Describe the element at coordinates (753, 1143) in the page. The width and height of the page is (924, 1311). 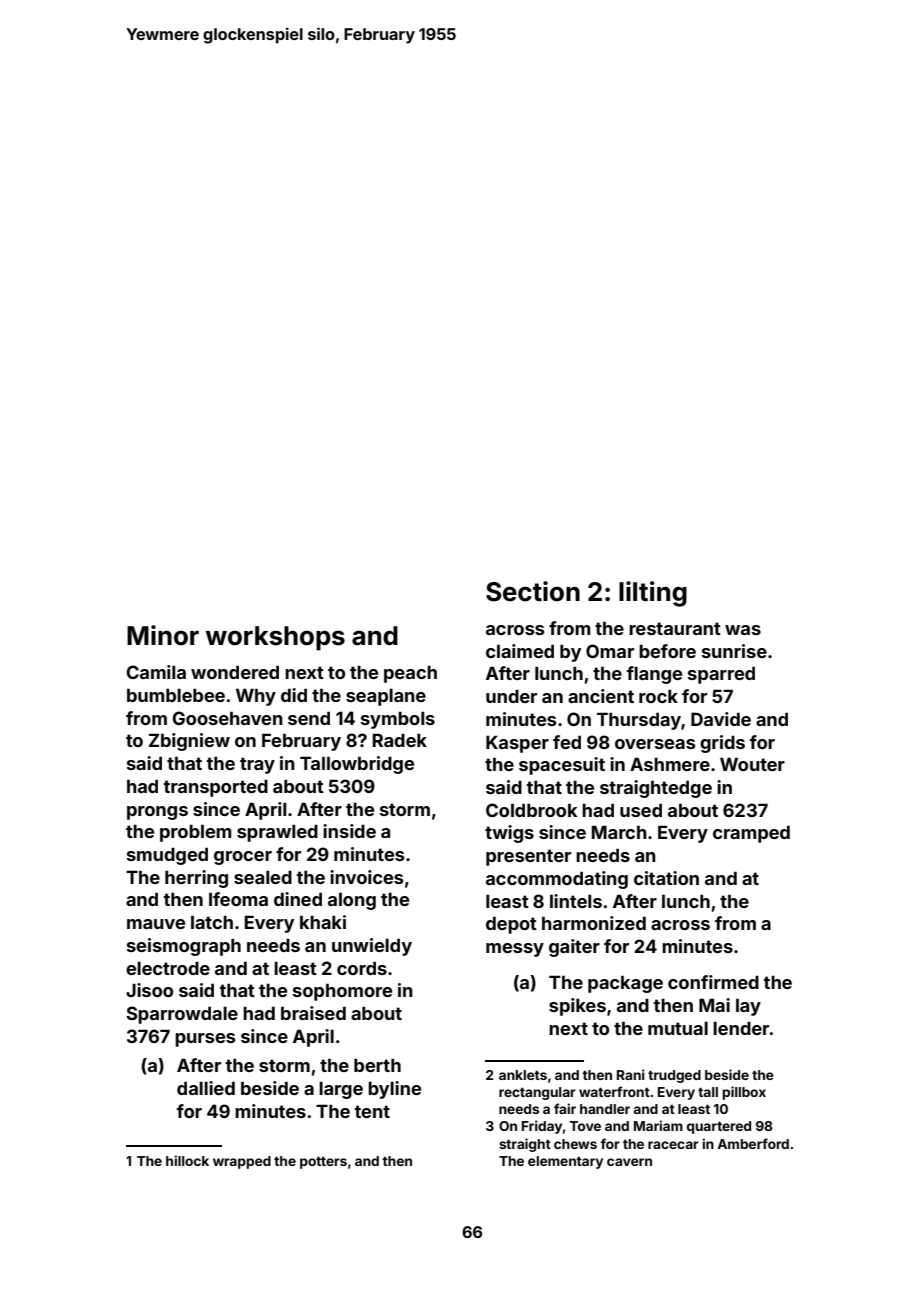
I see `Amberford` at that location.
